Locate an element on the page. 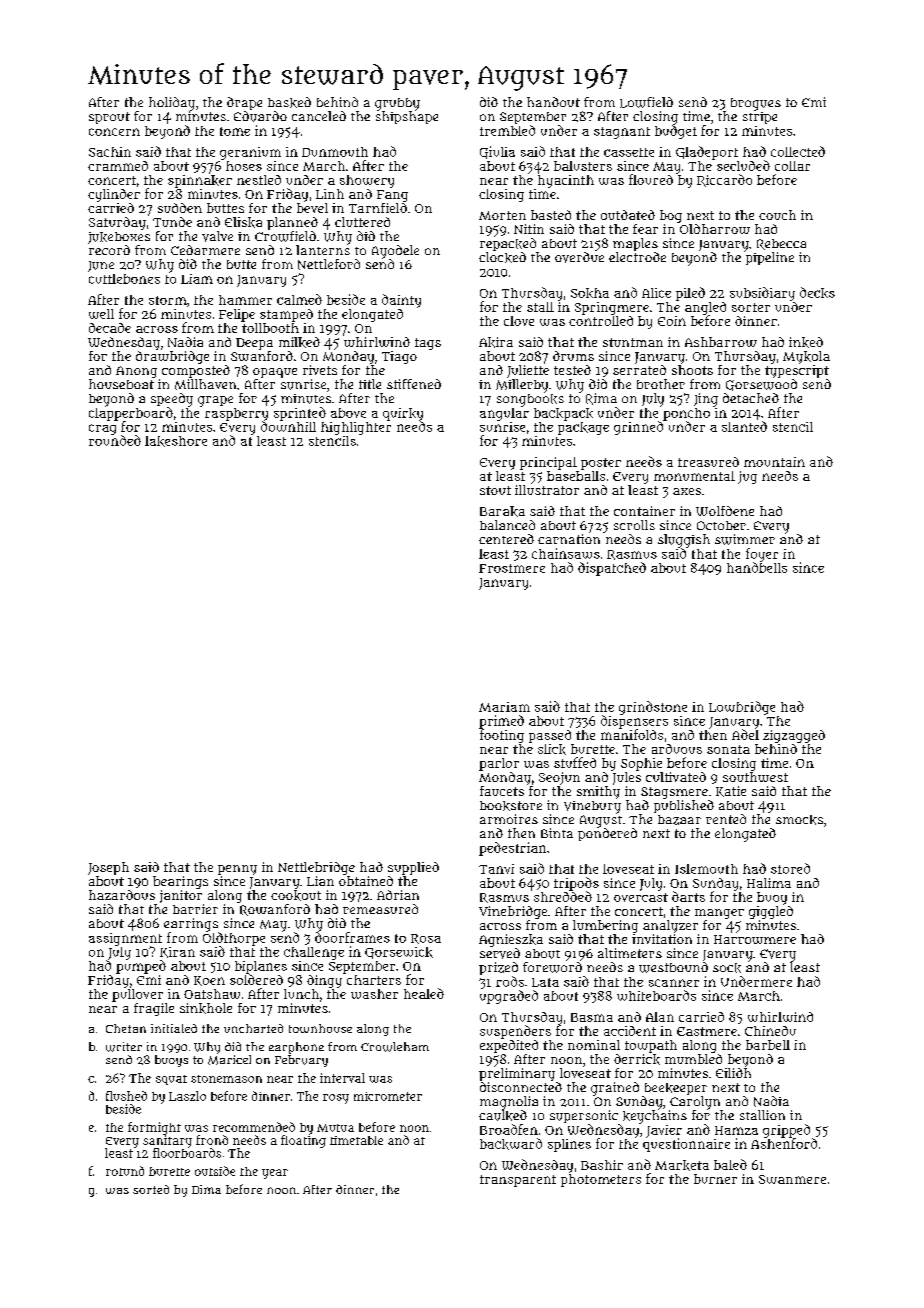  zigzagged is located at coordinates (794, 736).
